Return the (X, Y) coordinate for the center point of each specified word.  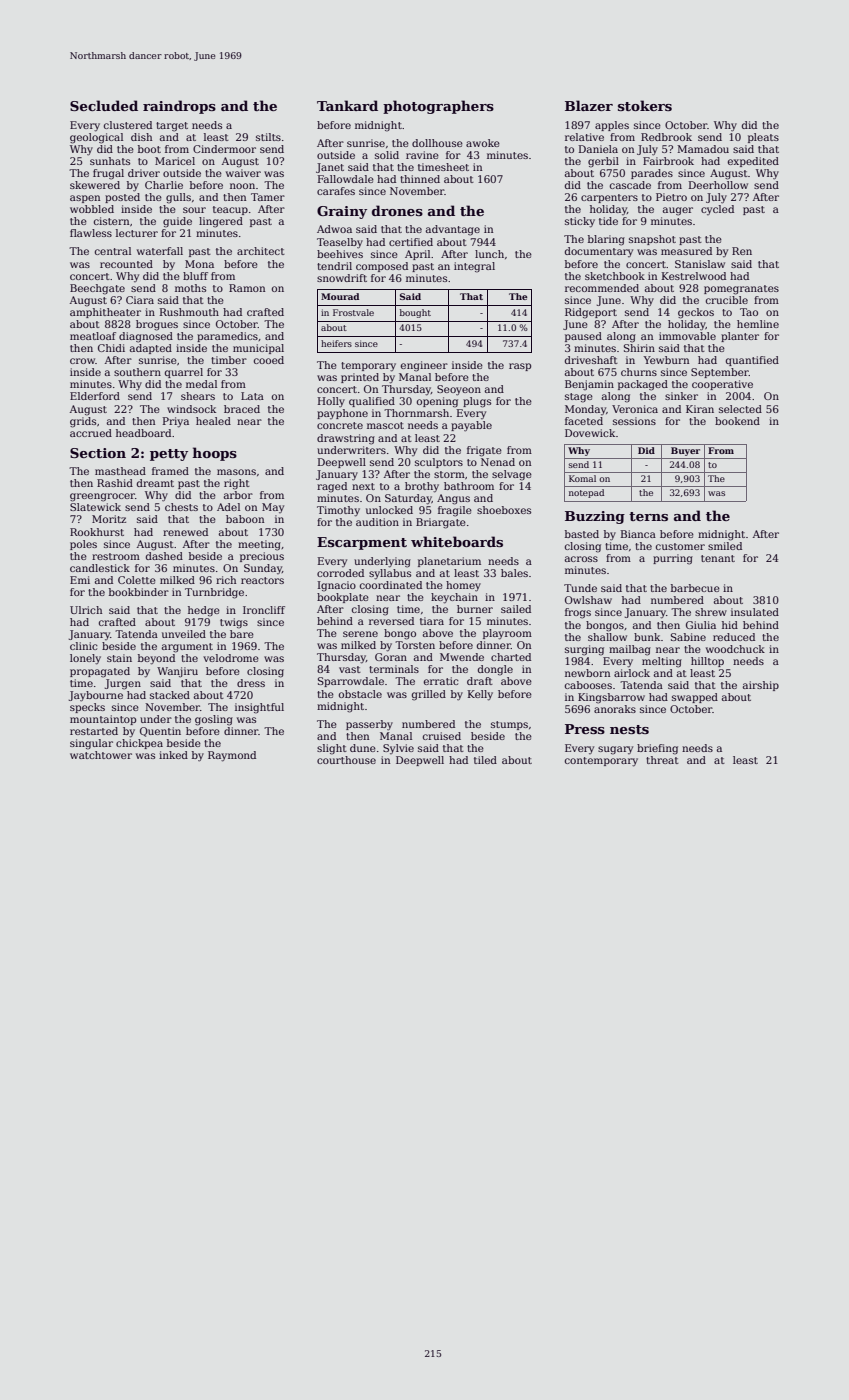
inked (173, 755)
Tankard (347, 105)
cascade (630, 185)
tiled (485, 760)
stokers (645, 105)
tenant (718, 558)
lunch (489, 254)
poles (83, 545)
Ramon (247, 288)
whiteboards (457, 541)
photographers (438, 107)
